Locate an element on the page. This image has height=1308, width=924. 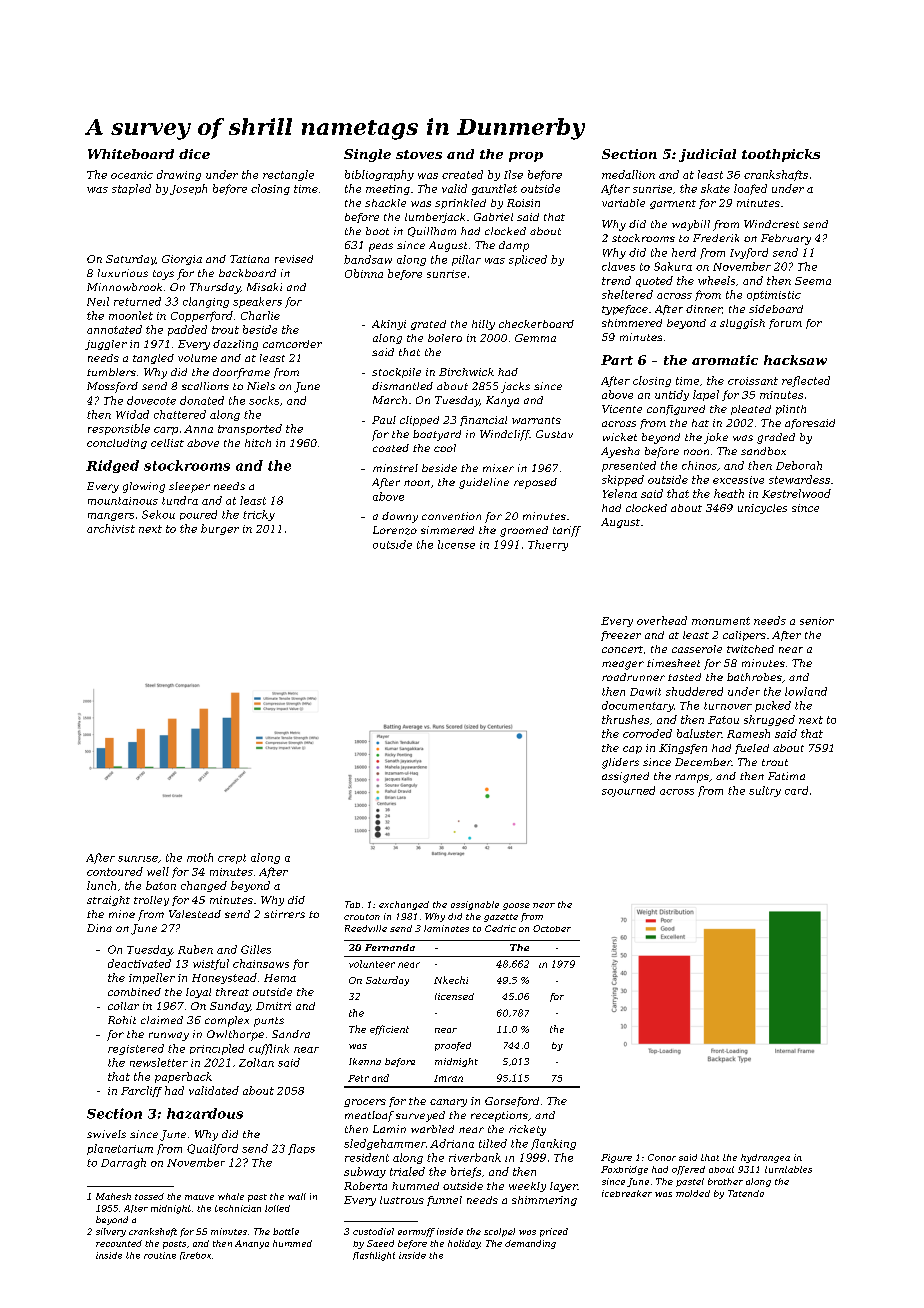
rectangle is located at coordinates (288, 175).
